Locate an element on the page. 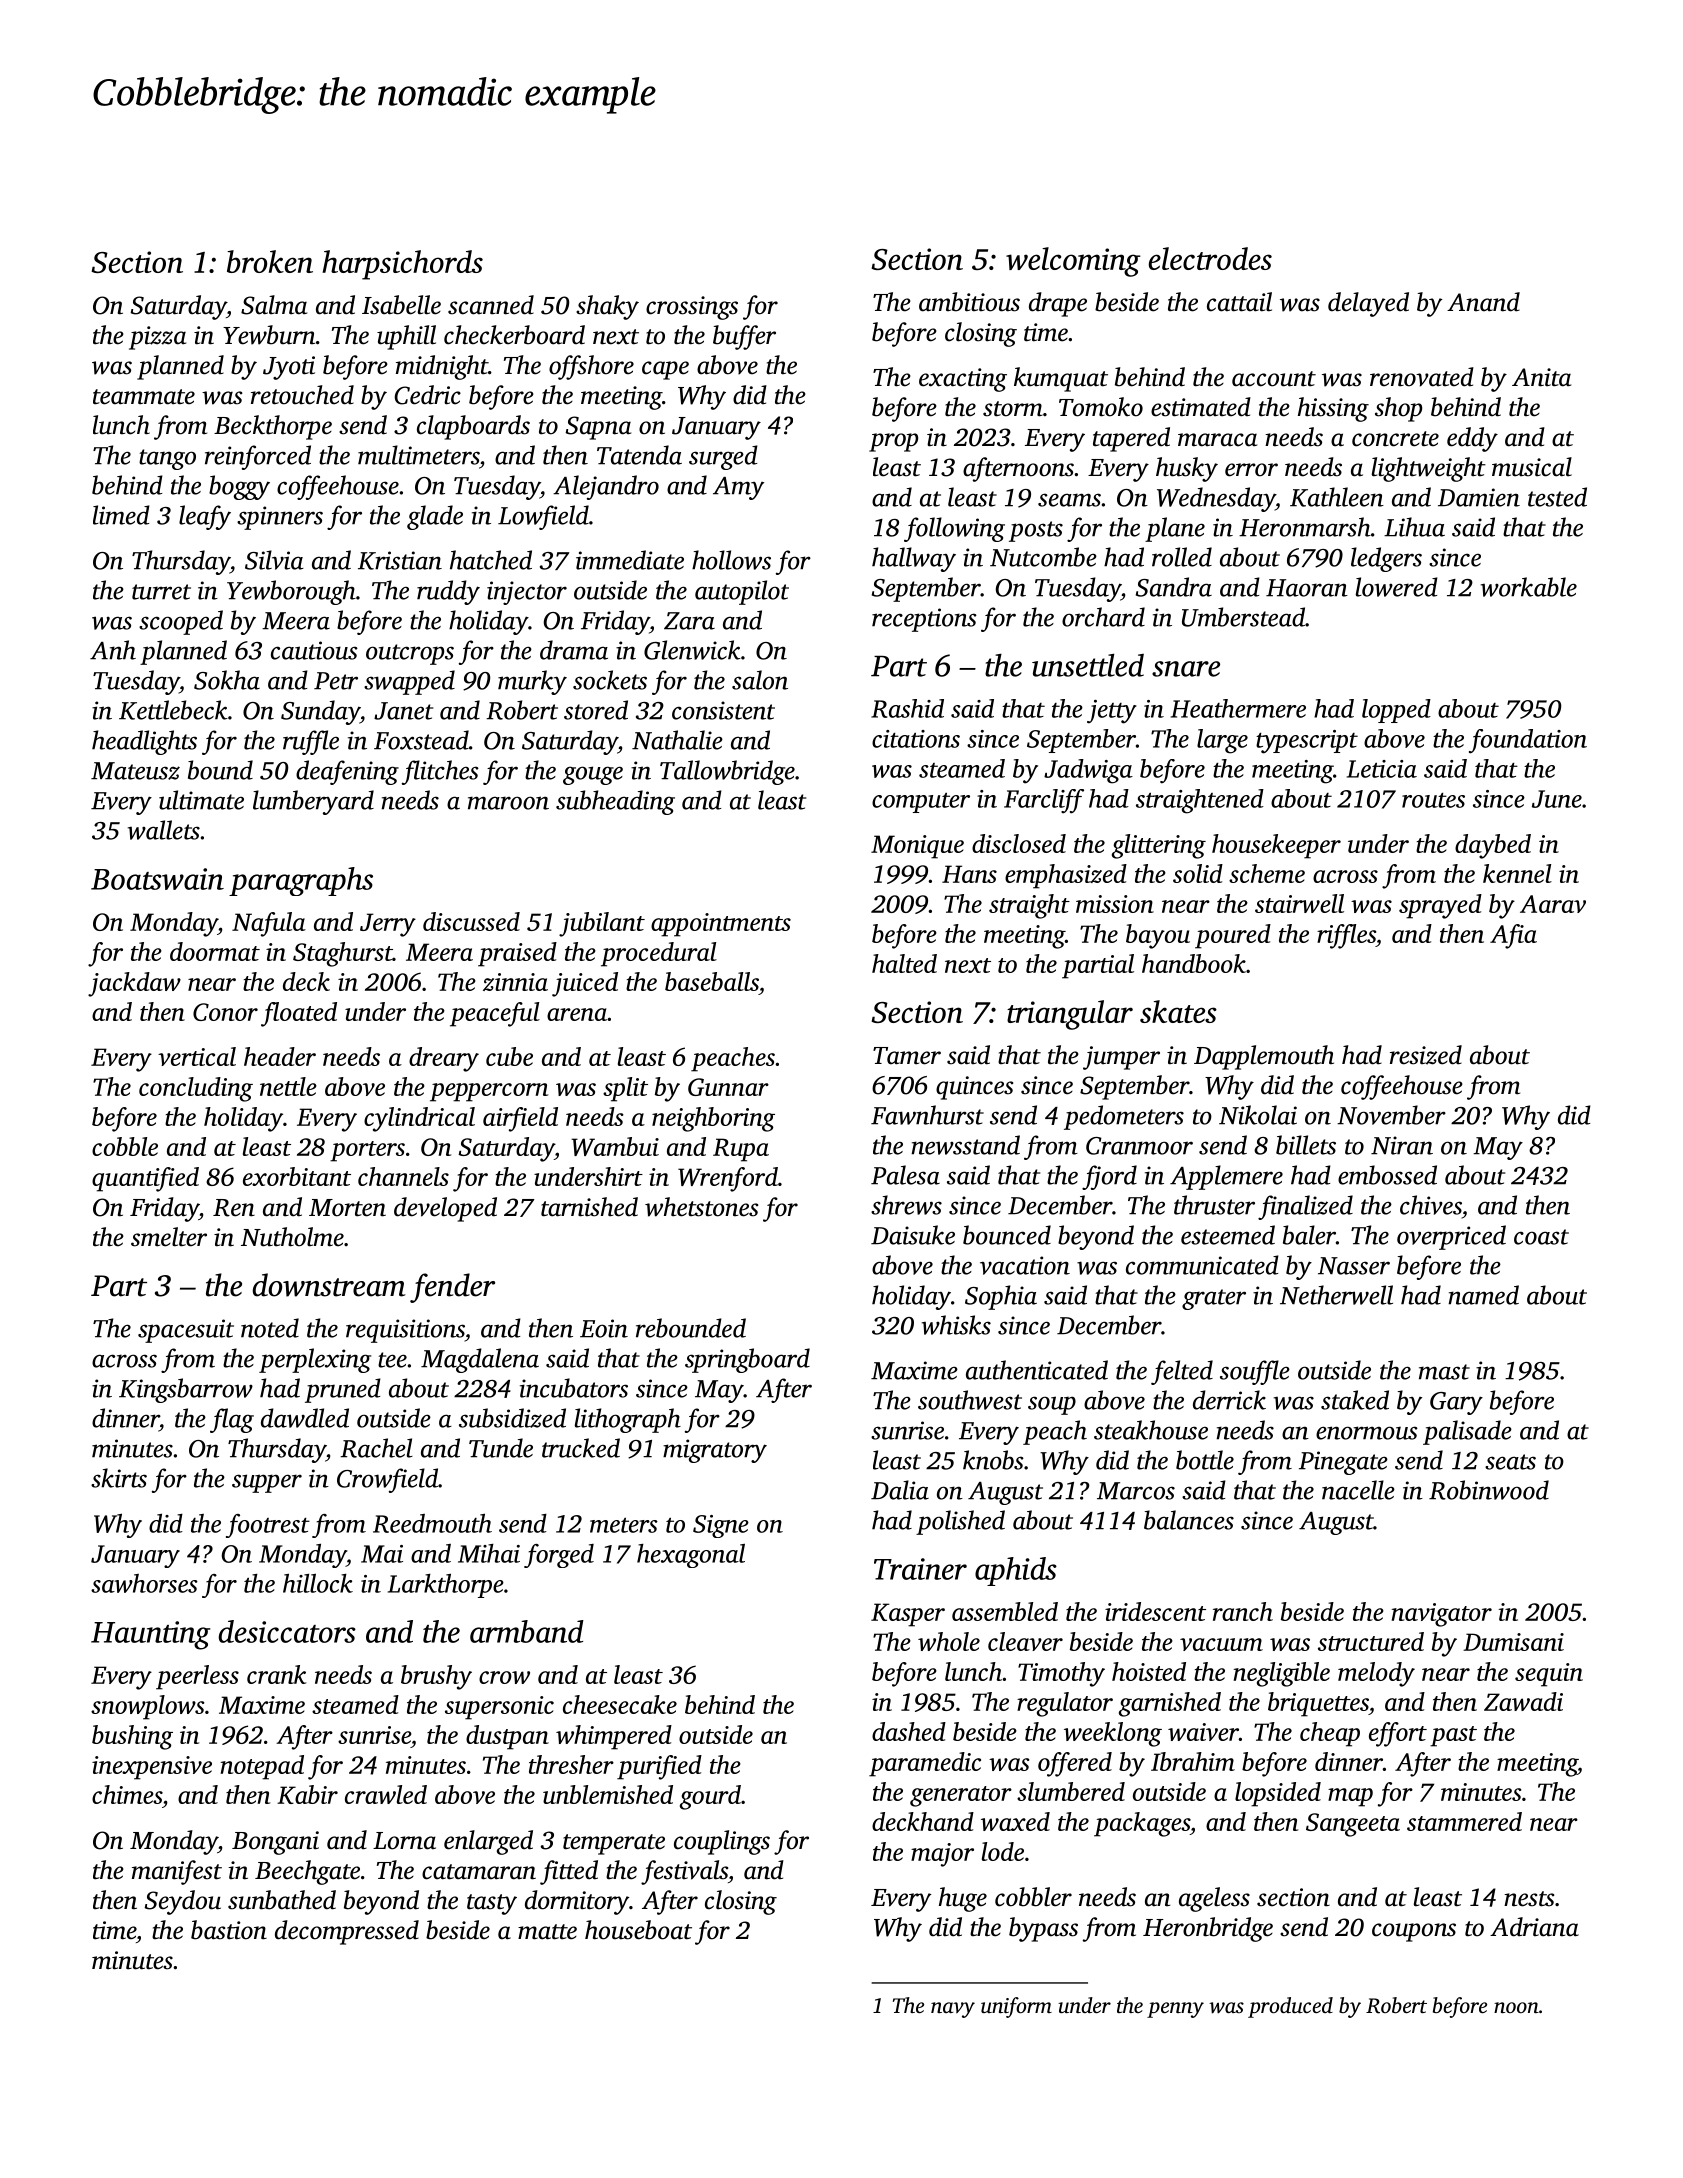 This document has width=1683, height=2178. Heathermere is located at coordinates (1238, 708).
